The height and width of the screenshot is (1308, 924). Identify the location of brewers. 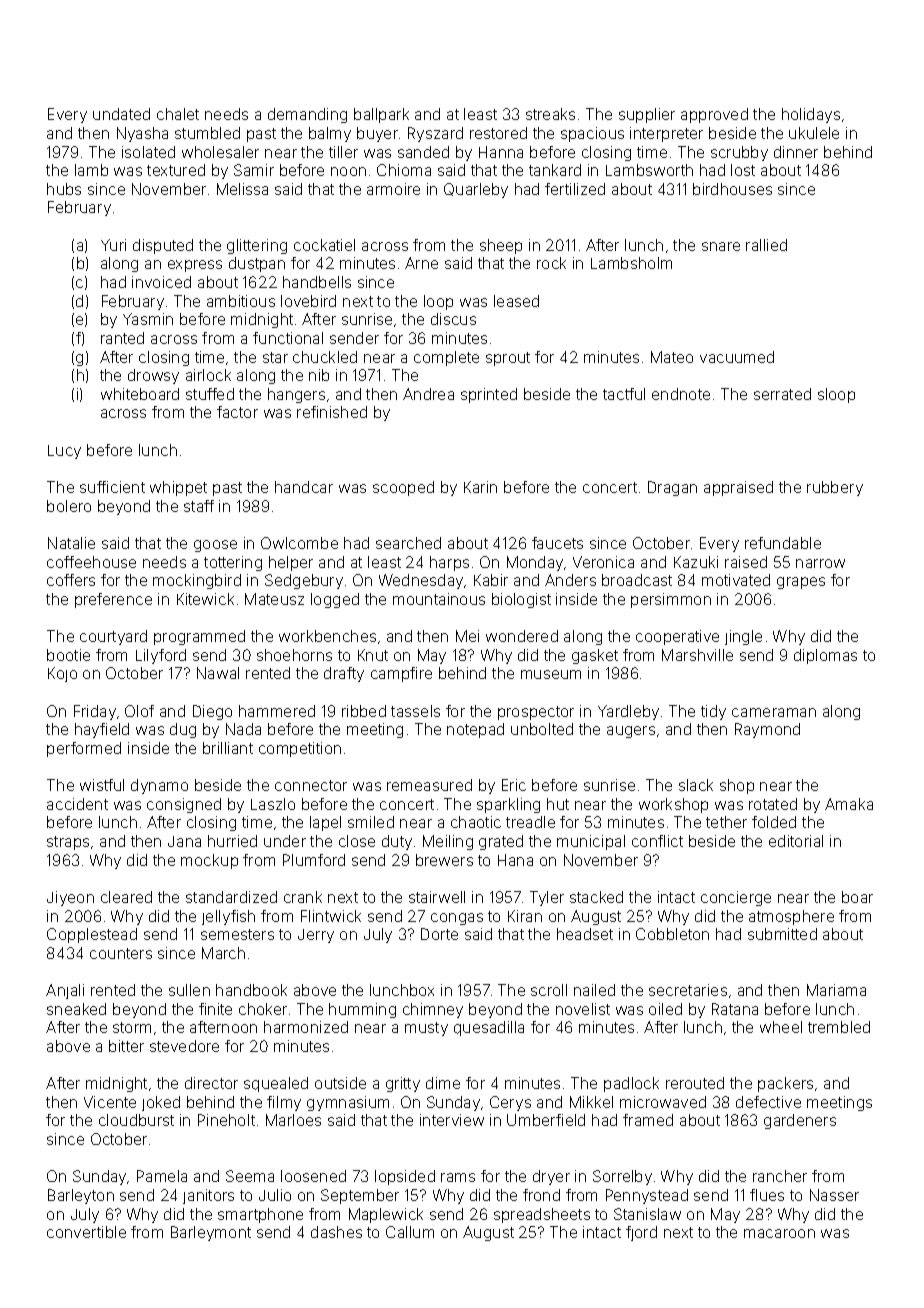
(444, 860).
